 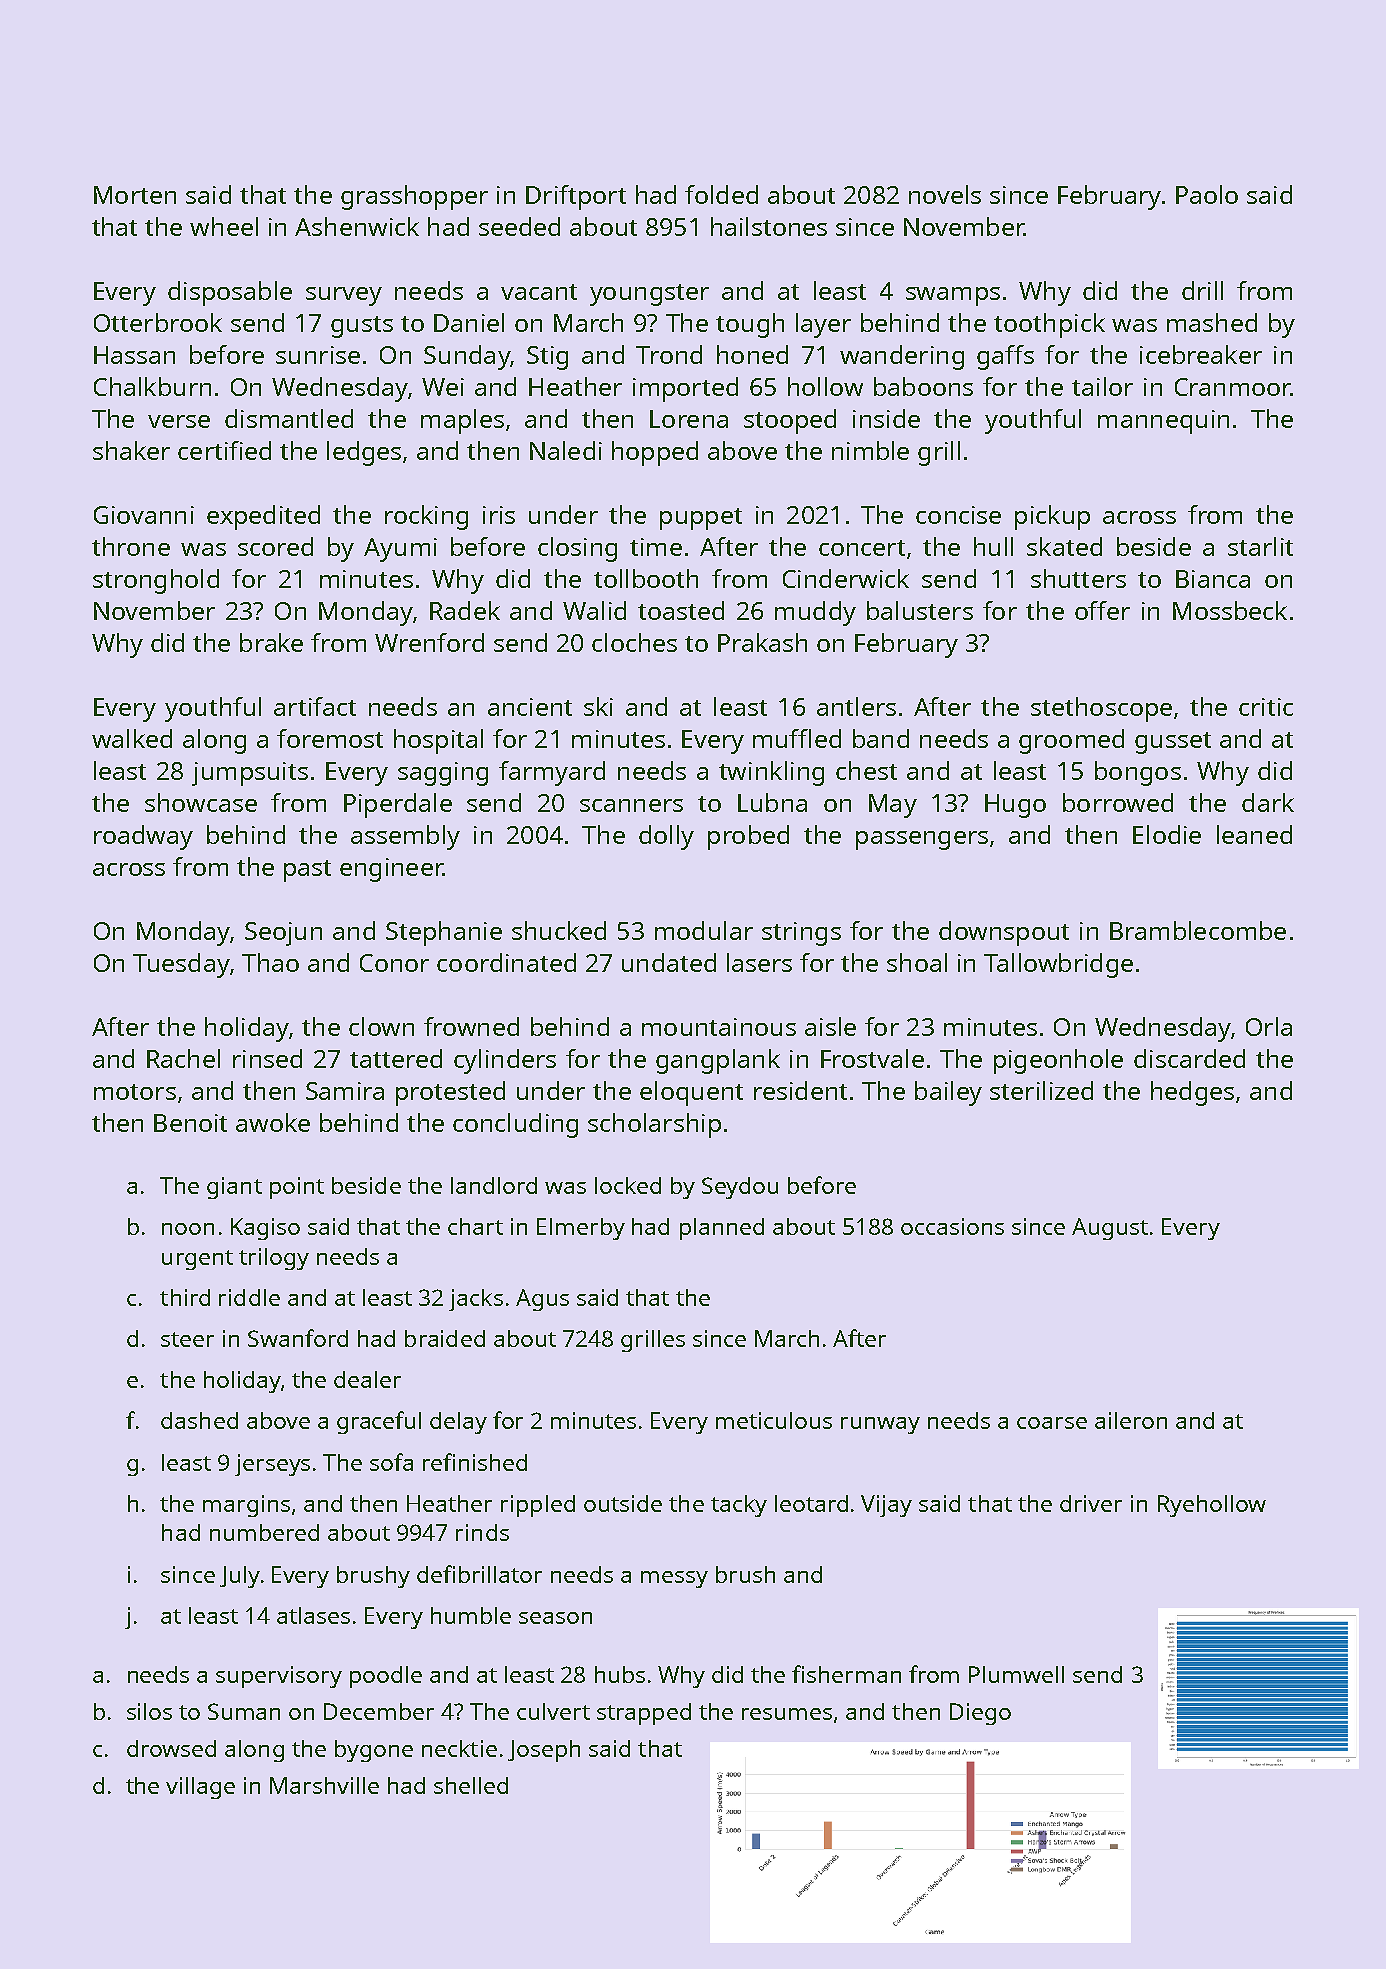 I want to click on past, so click(x=307, y=871).
